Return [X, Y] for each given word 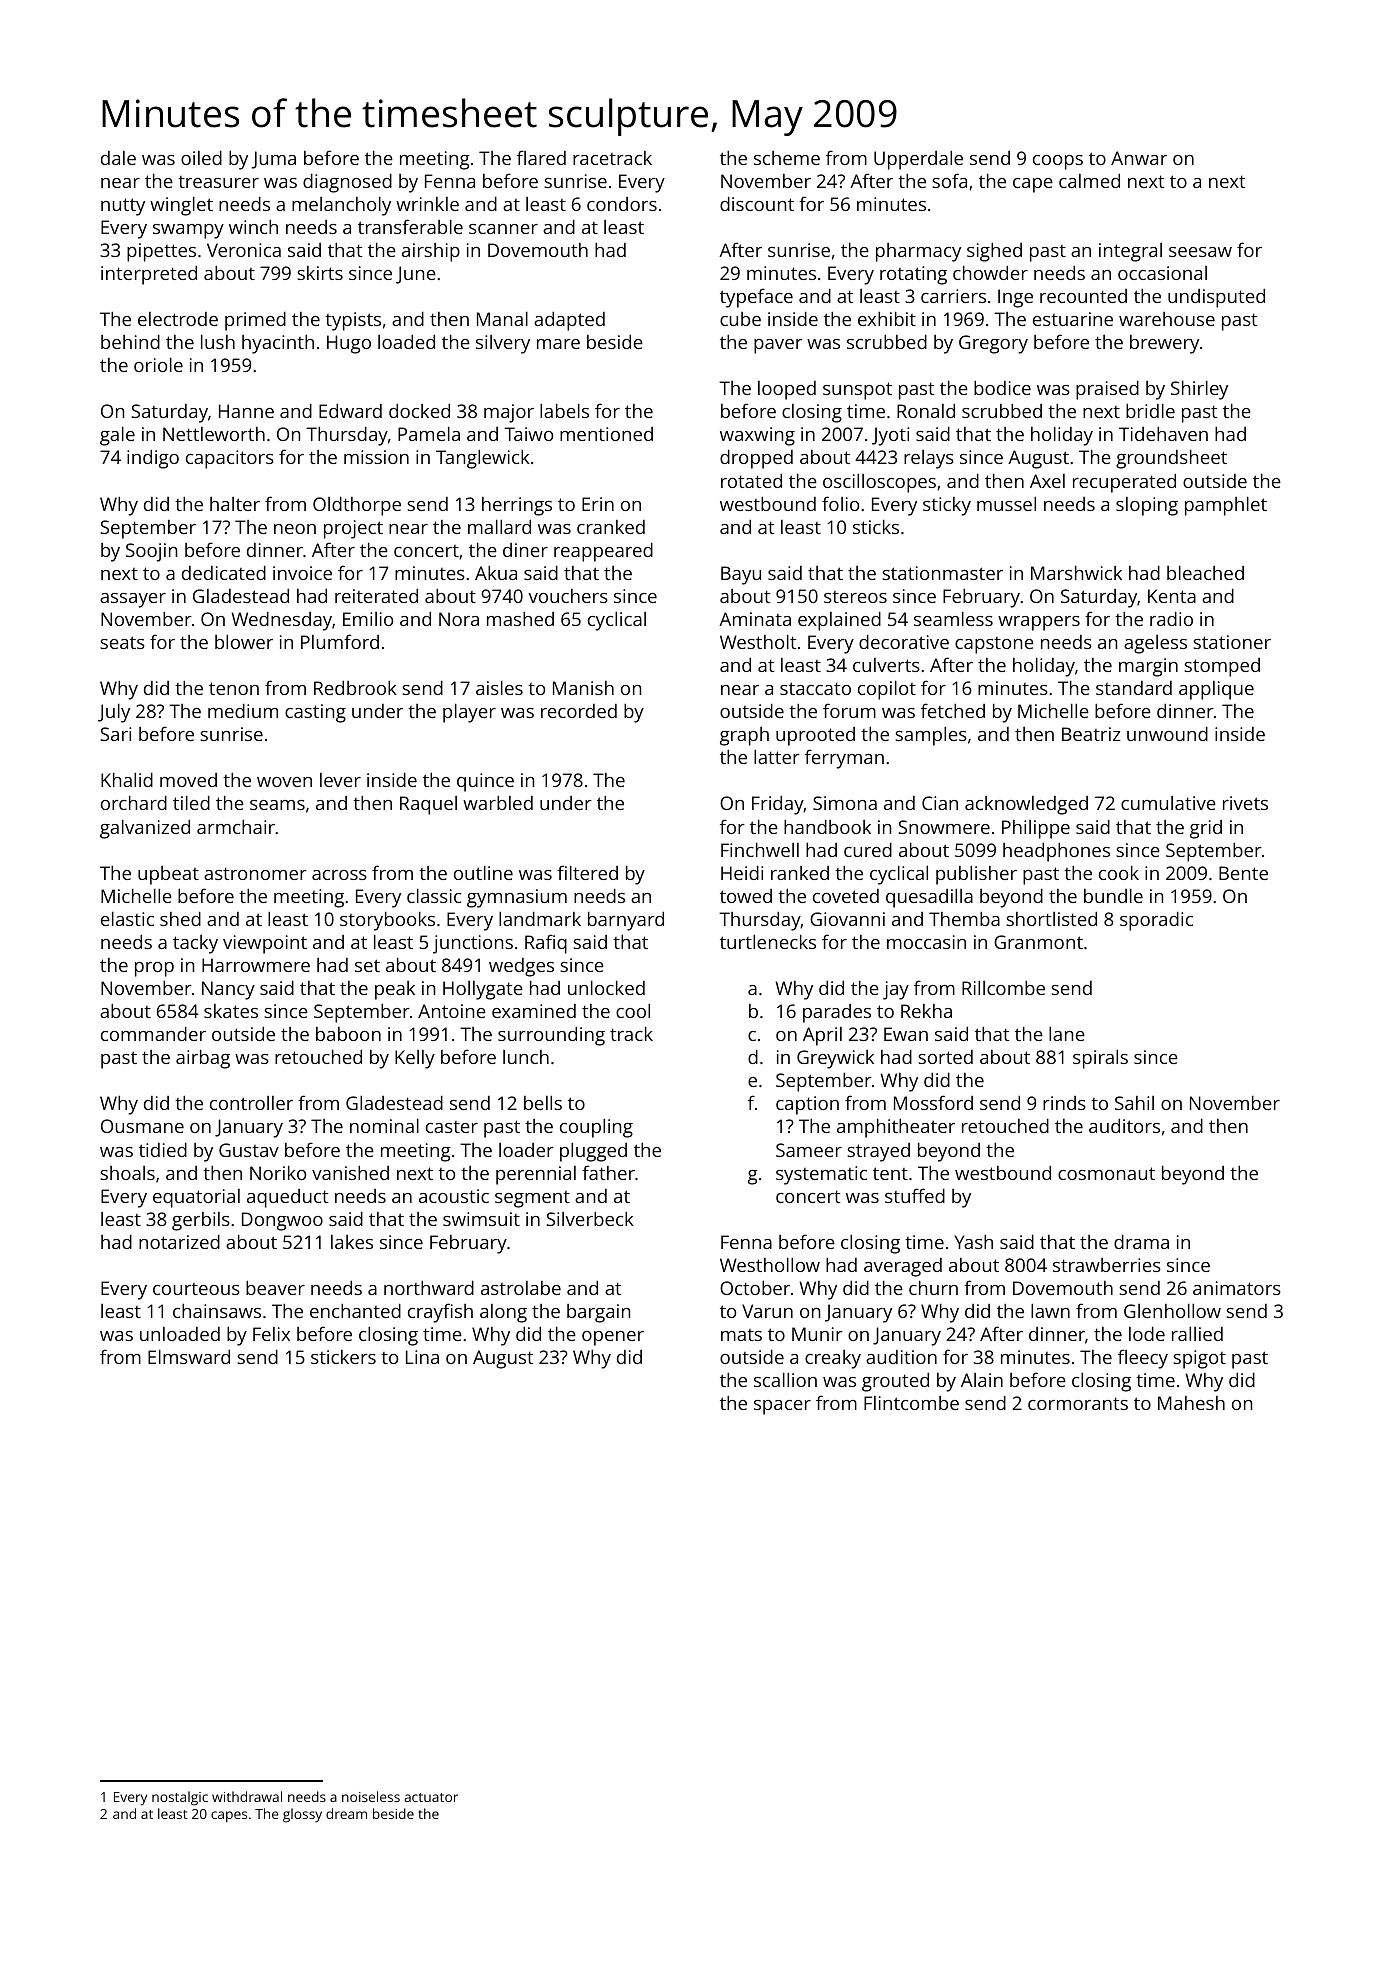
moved [188, 780]
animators [1237, 1288]
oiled [201, 157]
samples [931, 736]
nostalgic [180, 1798]
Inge [1015, 298]
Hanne [246, 411]
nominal [384, 1125]
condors [622, 204]
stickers [343, 1357]
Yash [973, 1241]
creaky [833, 1359]
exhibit [887, 318]
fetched [953, 710]
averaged [903, 1267]
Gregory [993, 344]
